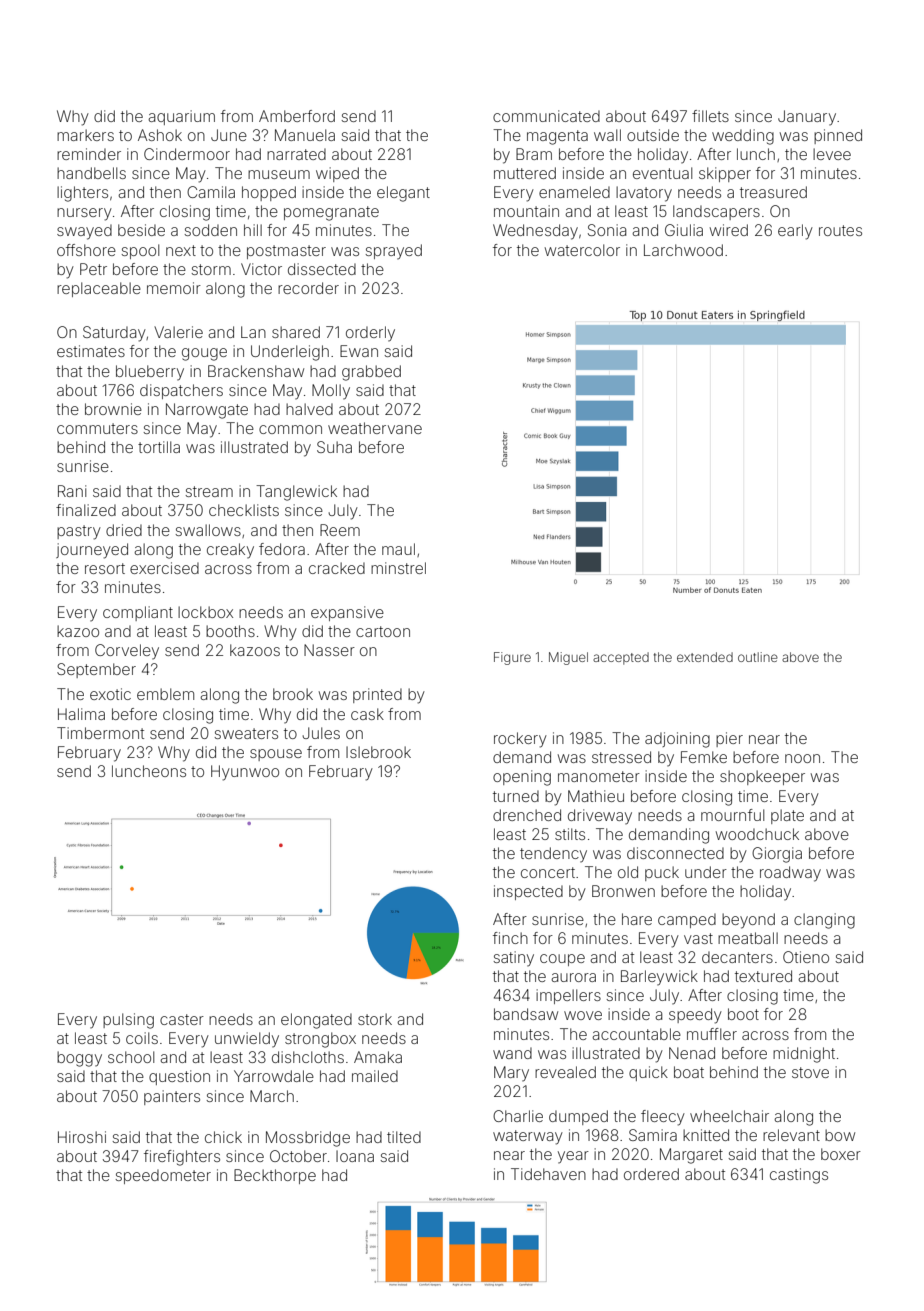 This screenshot has height=1311, width=924. I want to click on early, so click(795, 232).
